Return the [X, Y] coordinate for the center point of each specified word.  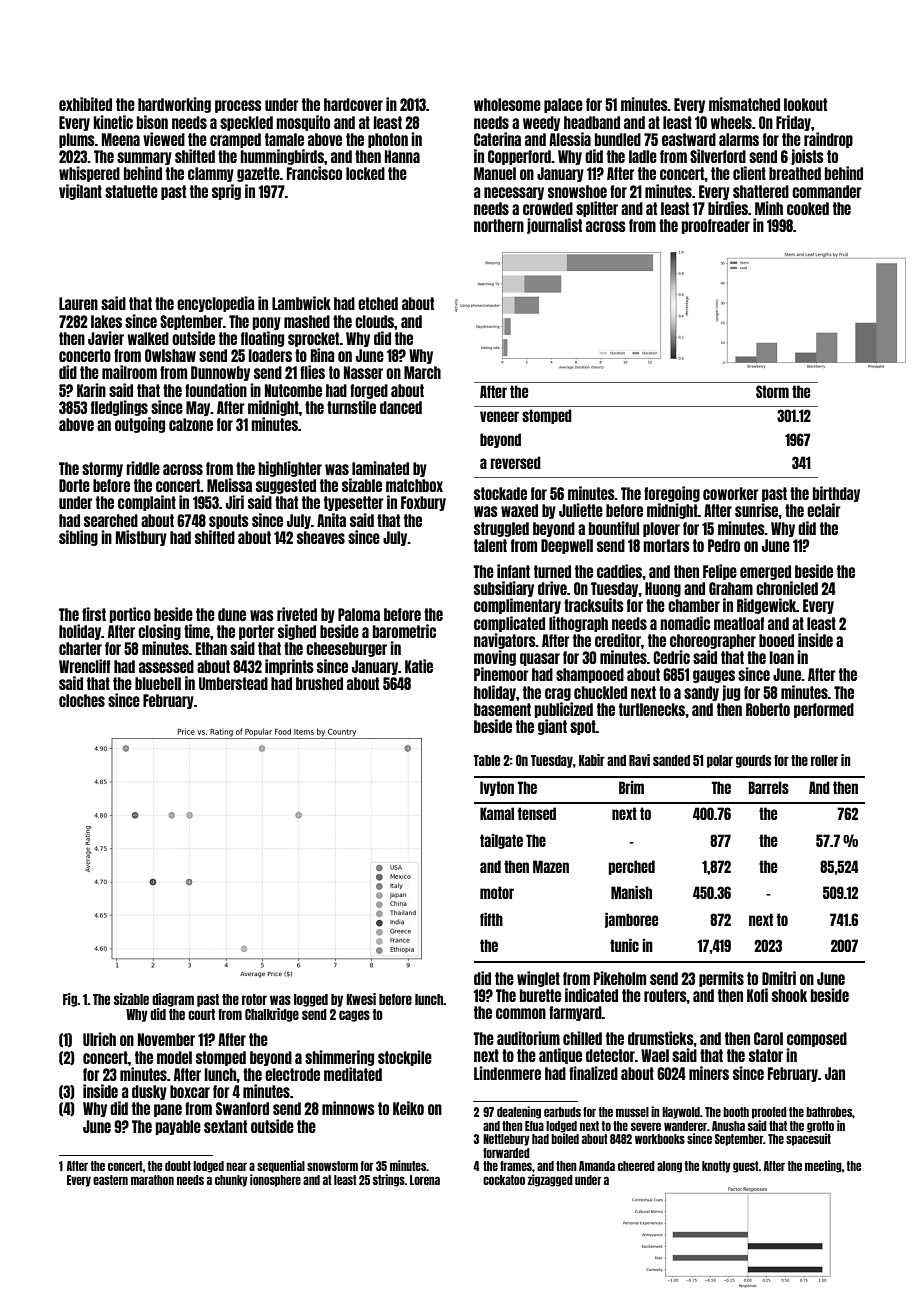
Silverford [718, 156]
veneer [499, 416]
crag [558, 694]
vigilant [80, 192]
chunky [231, 1181]
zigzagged [550, 1180]
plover [661, 529]
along [669, 1167]
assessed [166, 666]
